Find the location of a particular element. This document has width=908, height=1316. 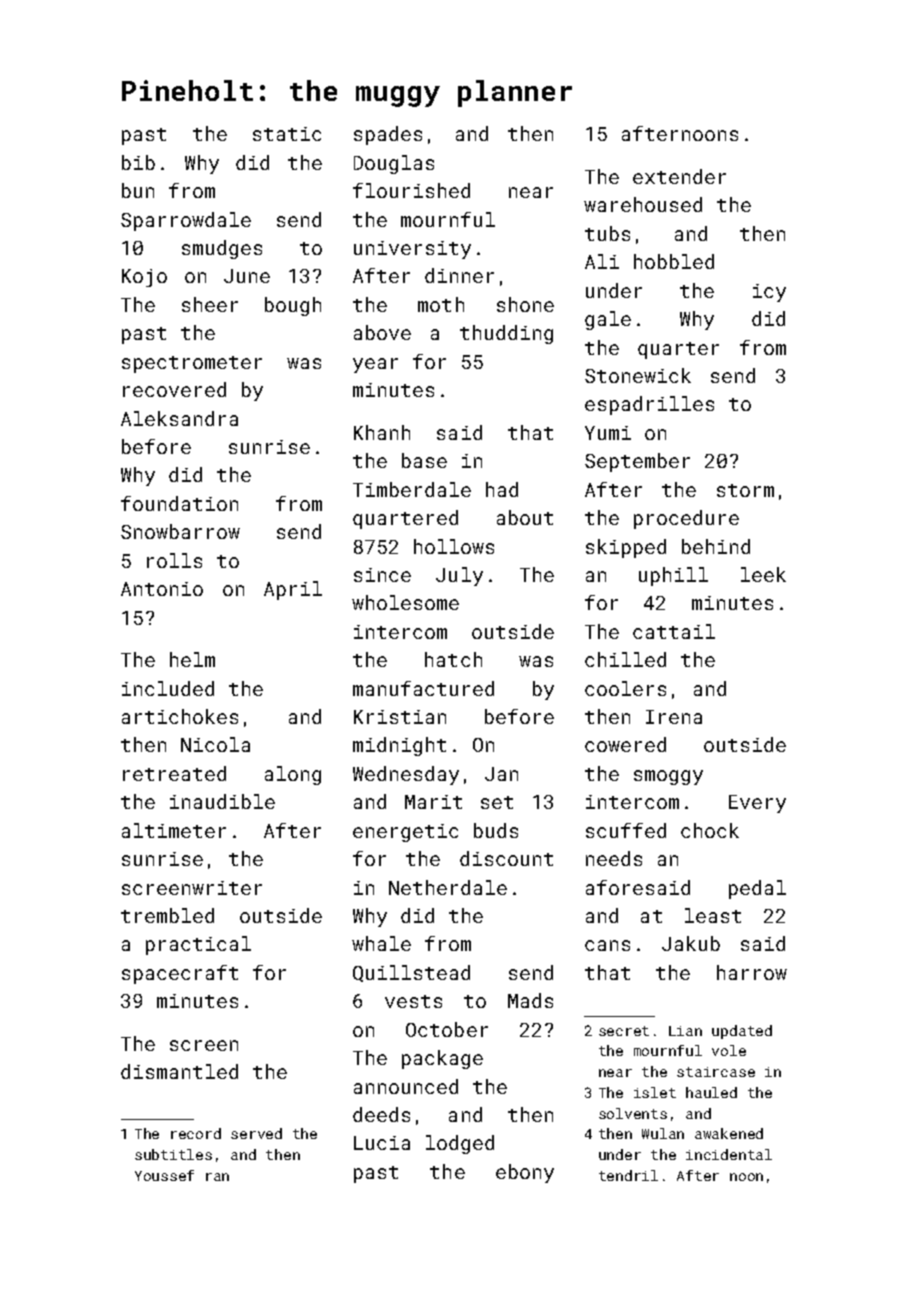

icy is located at coordinates (769, 293).
